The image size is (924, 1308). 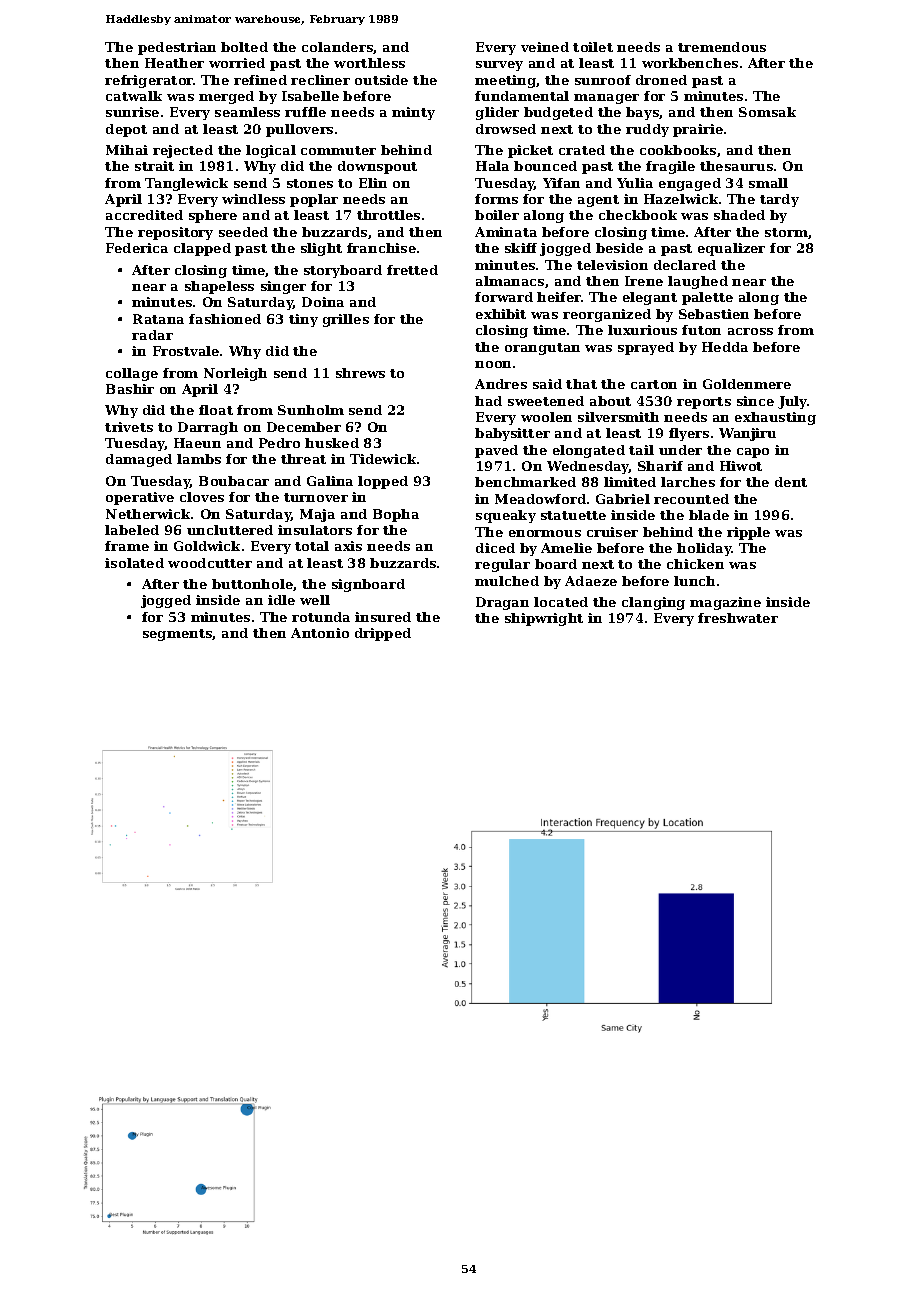 What do you see at coordinates (132, 530) in the image?
I see `labeled` at bounding box center [132, 530].
